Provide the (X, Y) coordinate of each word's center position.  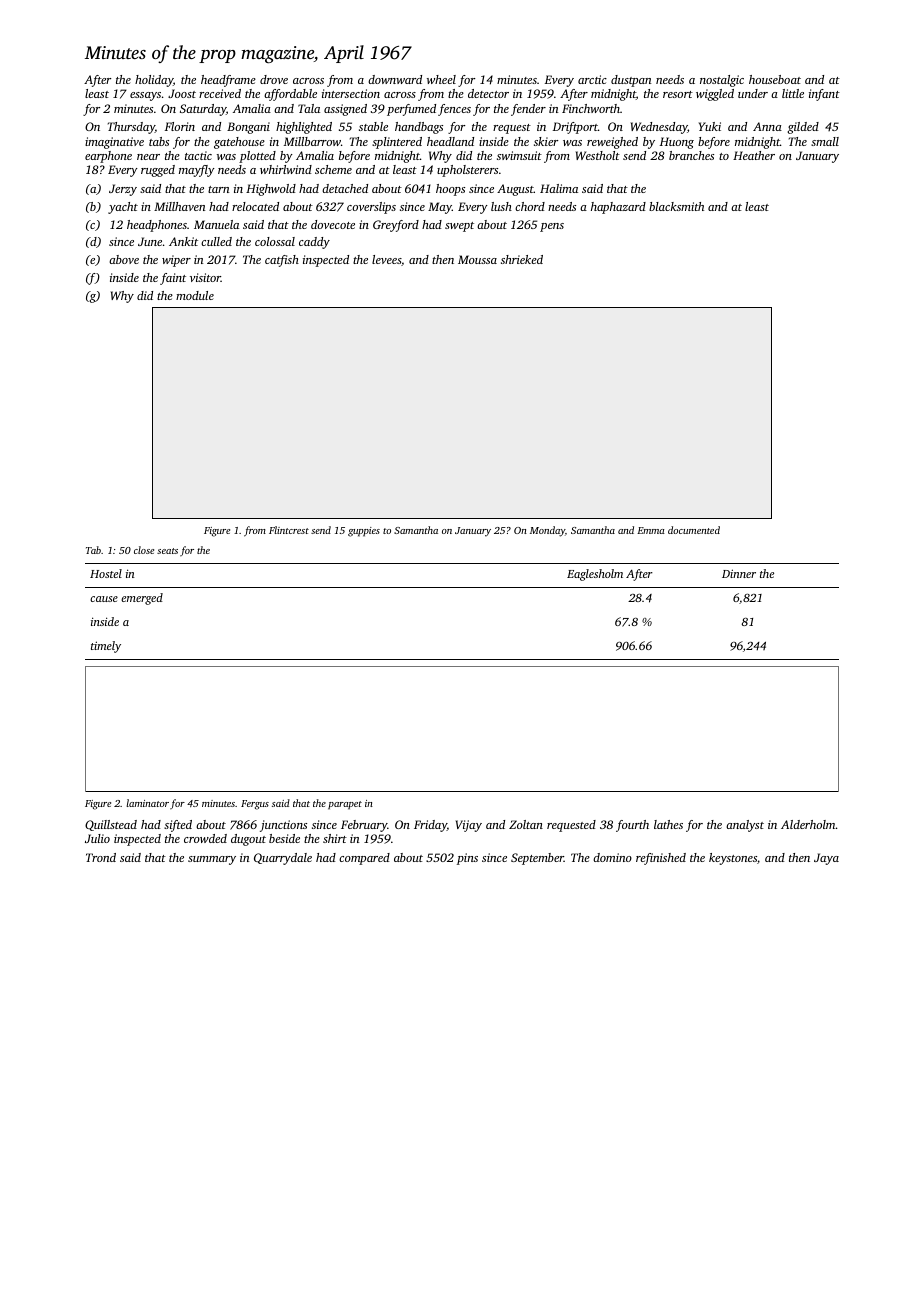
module (195, 295)
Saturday (203, 110)
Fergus (255, 805)
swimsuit (519, 155)
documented (694, 530)
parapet (345, 805)
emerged (142, 599)
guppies (364, 532)
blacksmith (676, 206)
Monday (547, 531)
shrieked (522, 259)
